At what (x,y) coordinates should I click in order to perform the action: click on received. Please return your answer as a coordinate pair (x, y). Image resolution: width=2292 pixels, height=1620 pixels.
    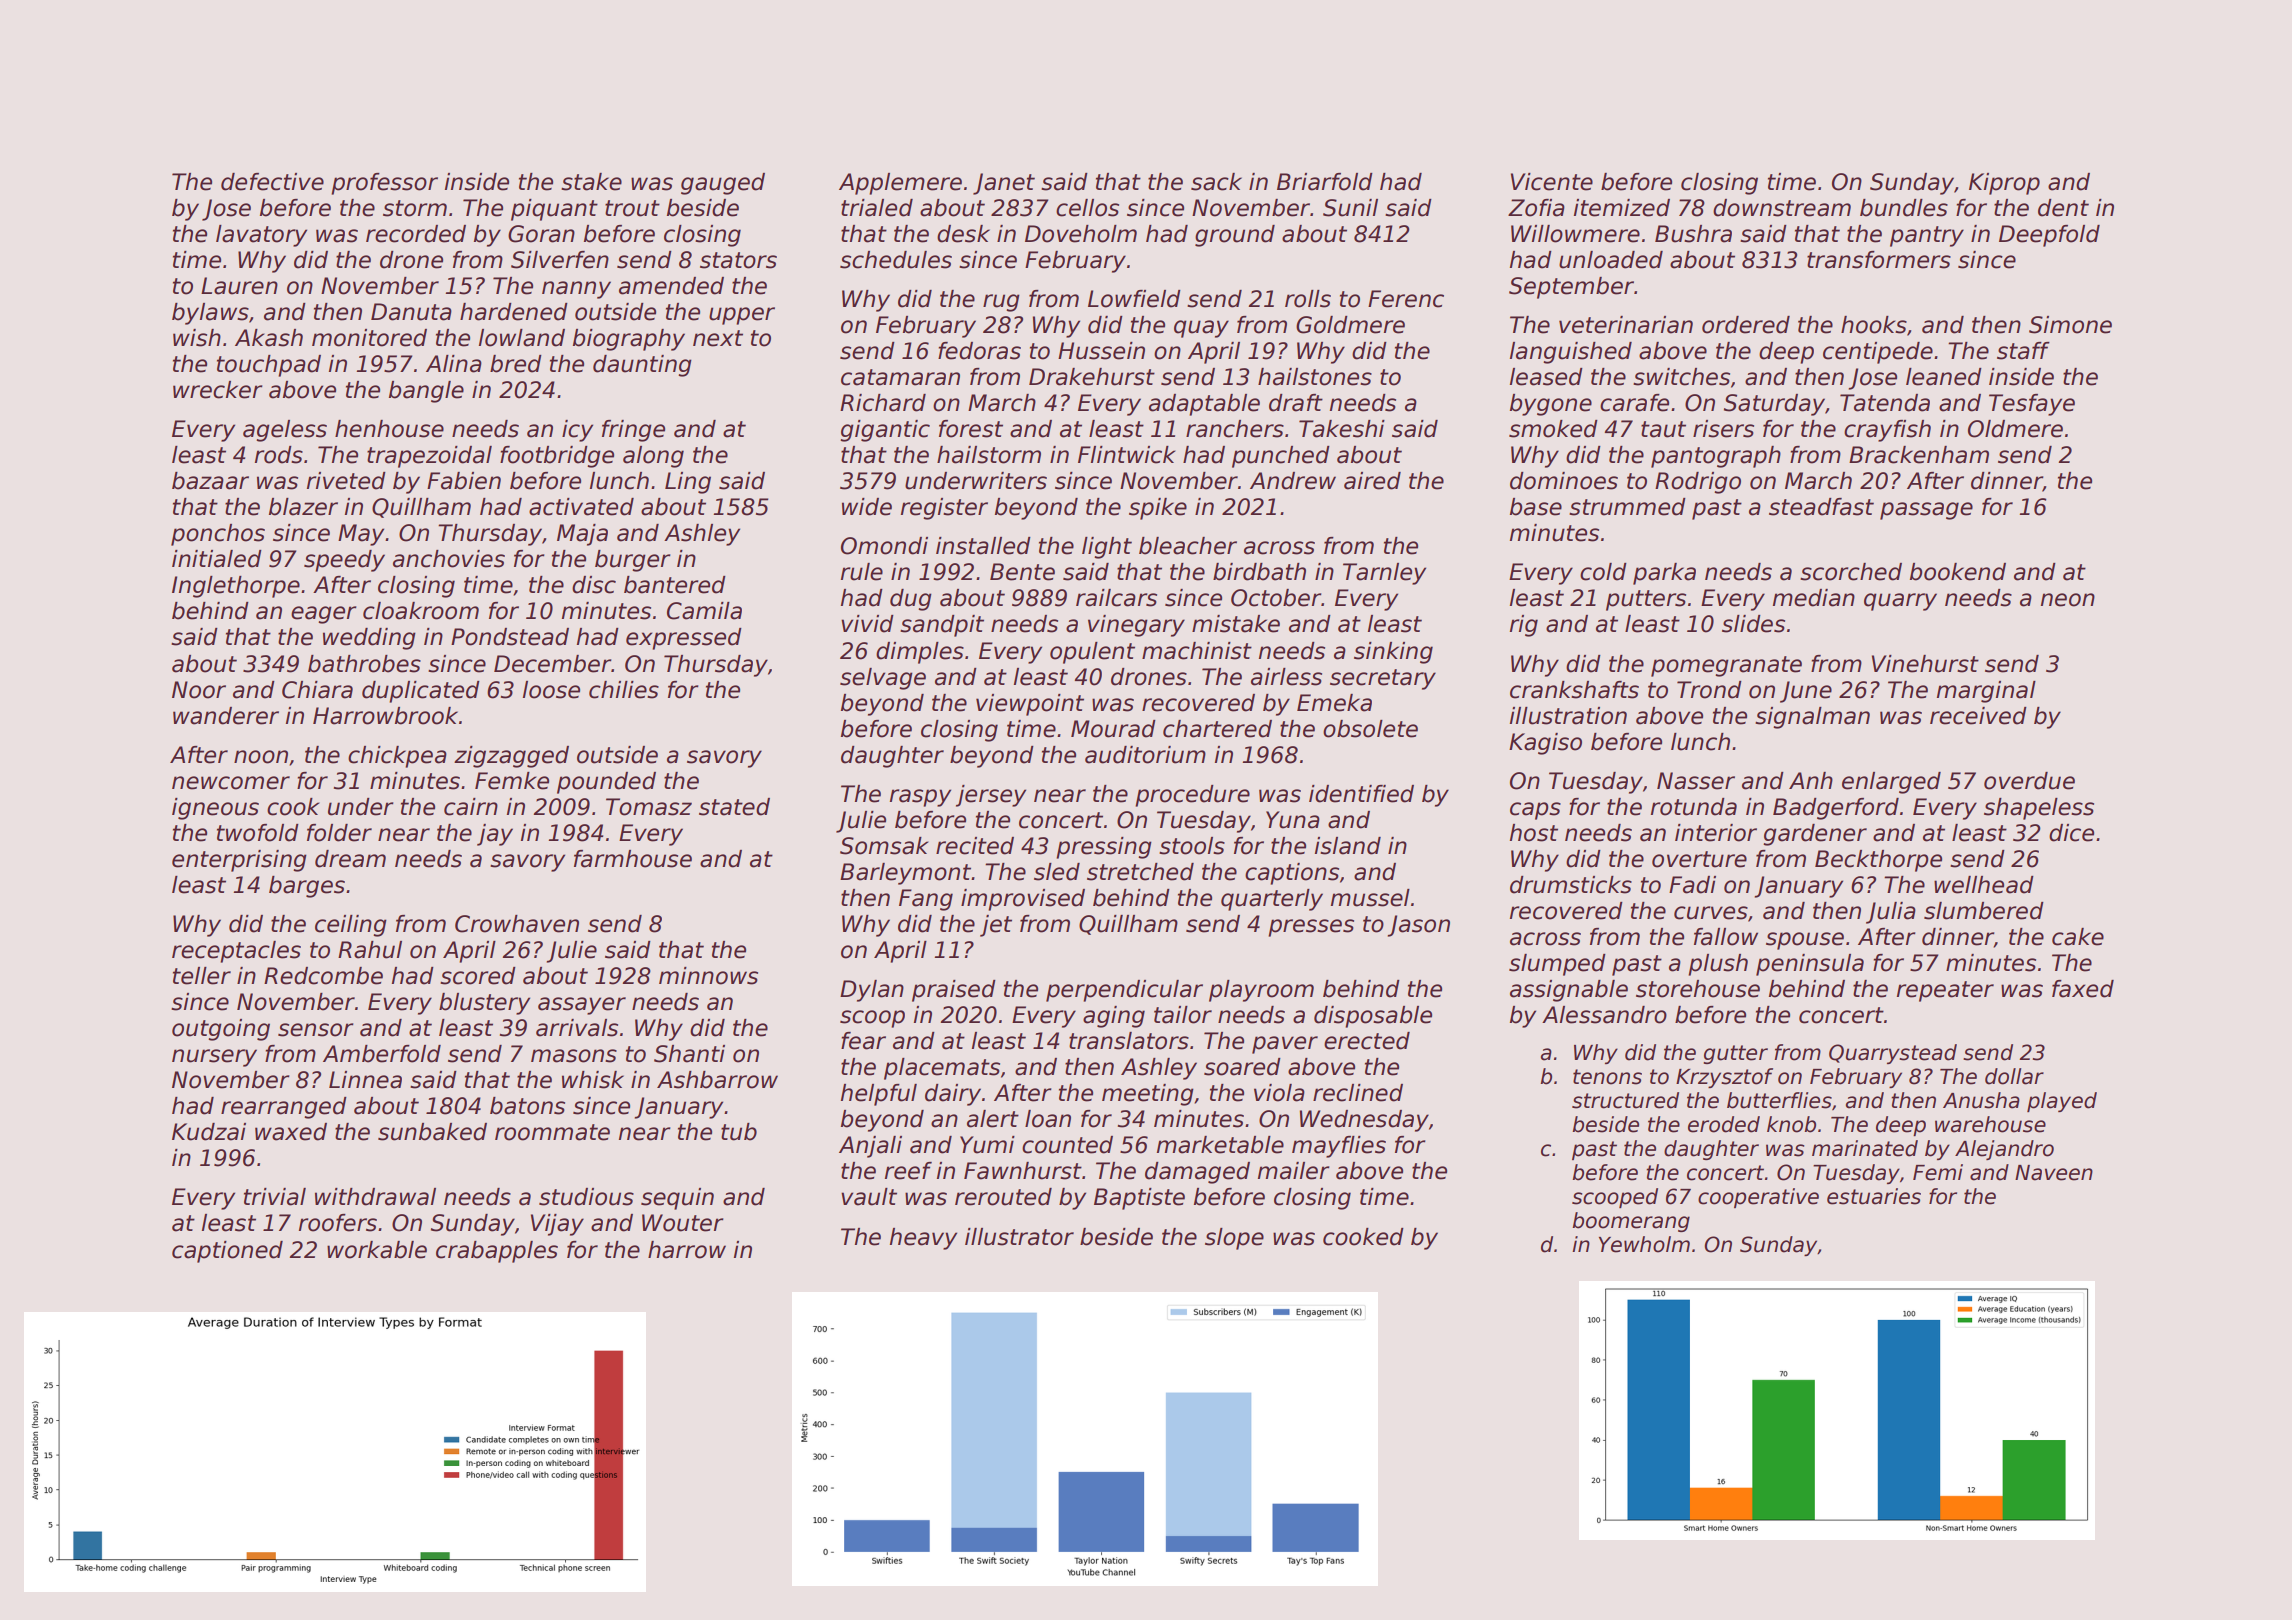
    Looking at the image, I should click on (1978, 716).
